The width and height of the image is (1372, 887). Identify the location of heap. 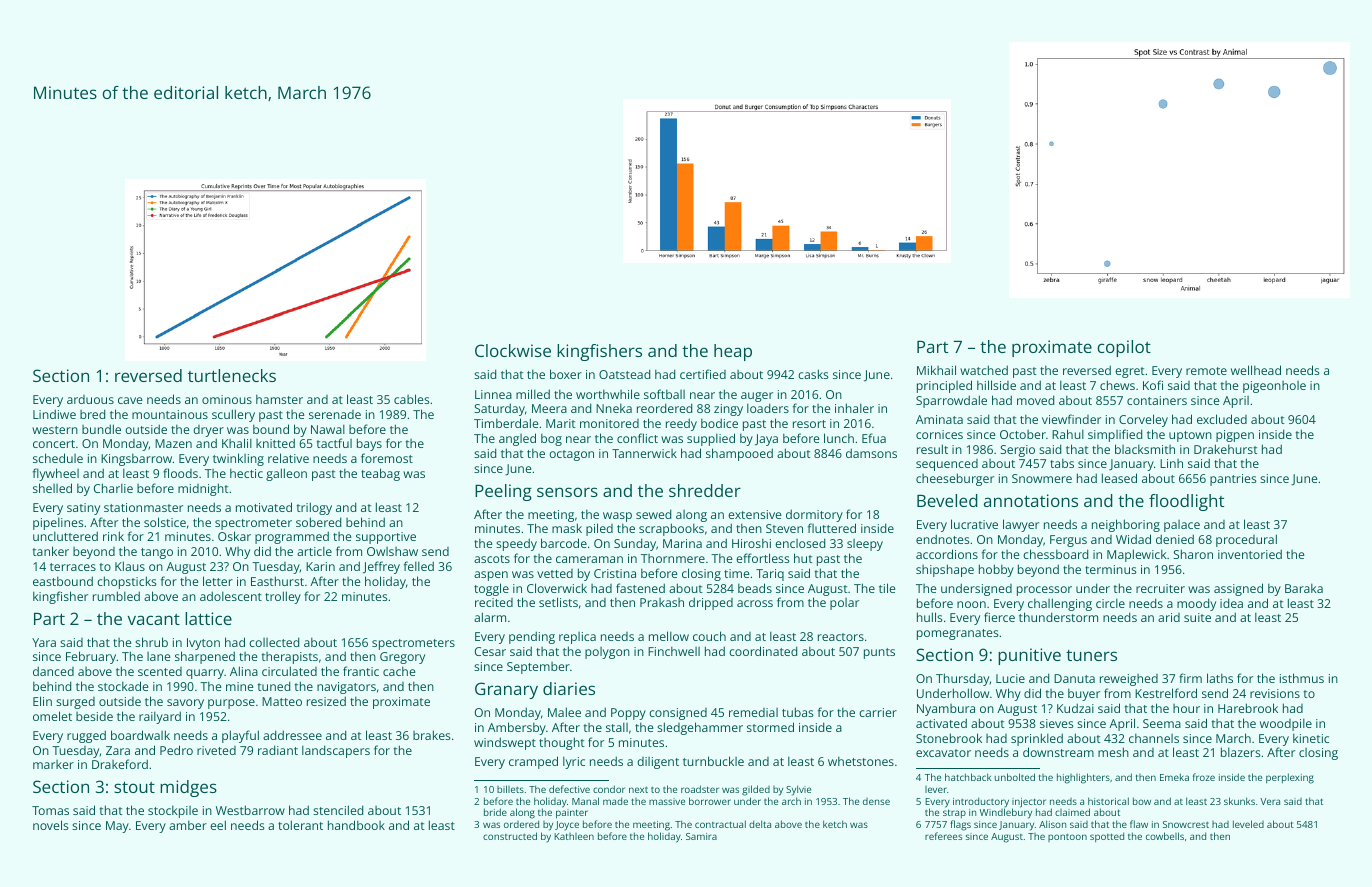
(733, 352).
